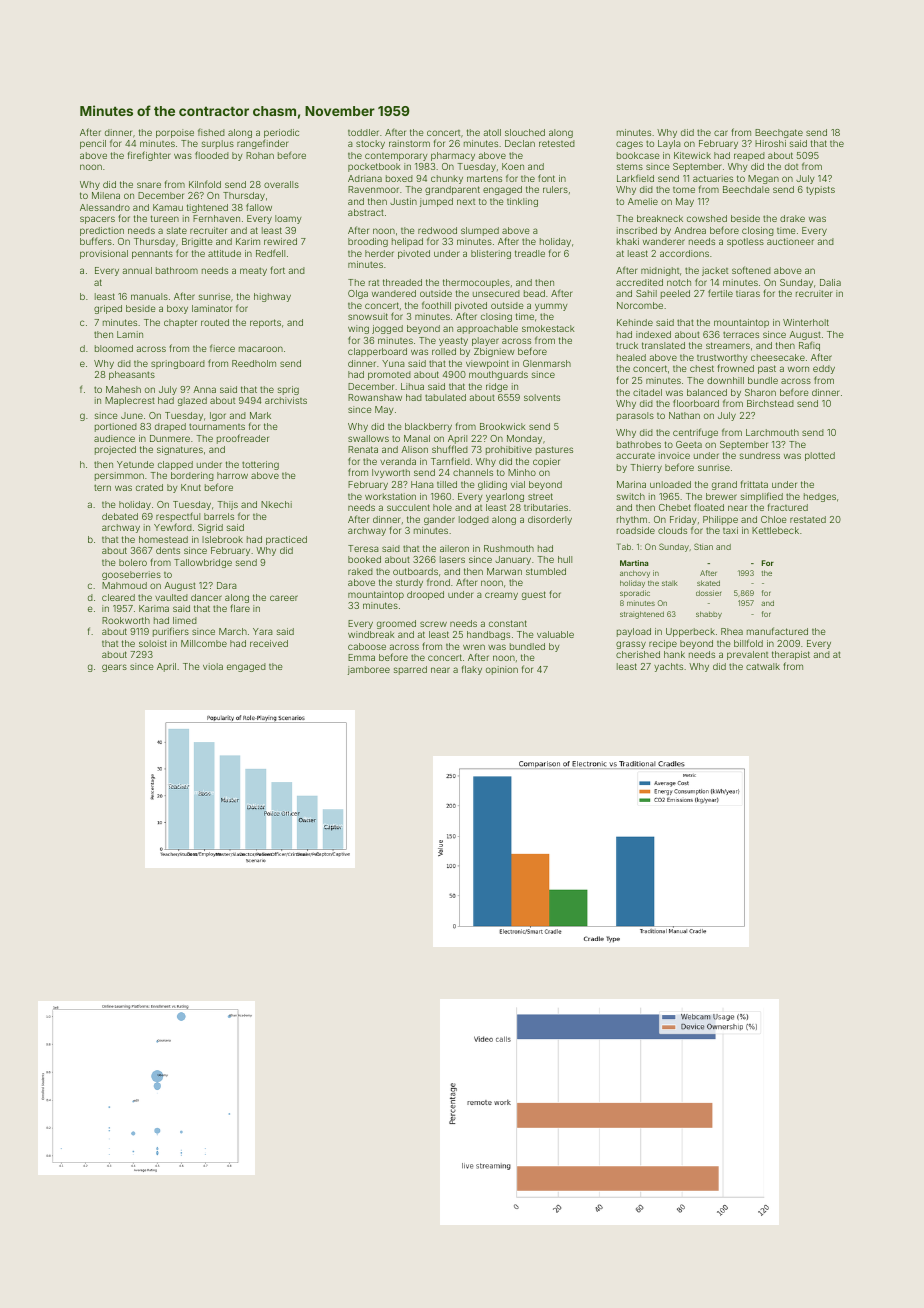 The image size is (924, 1308). Describe the element at coordinates (232, 475) in the screenshot. I see `harrow` at that location.
